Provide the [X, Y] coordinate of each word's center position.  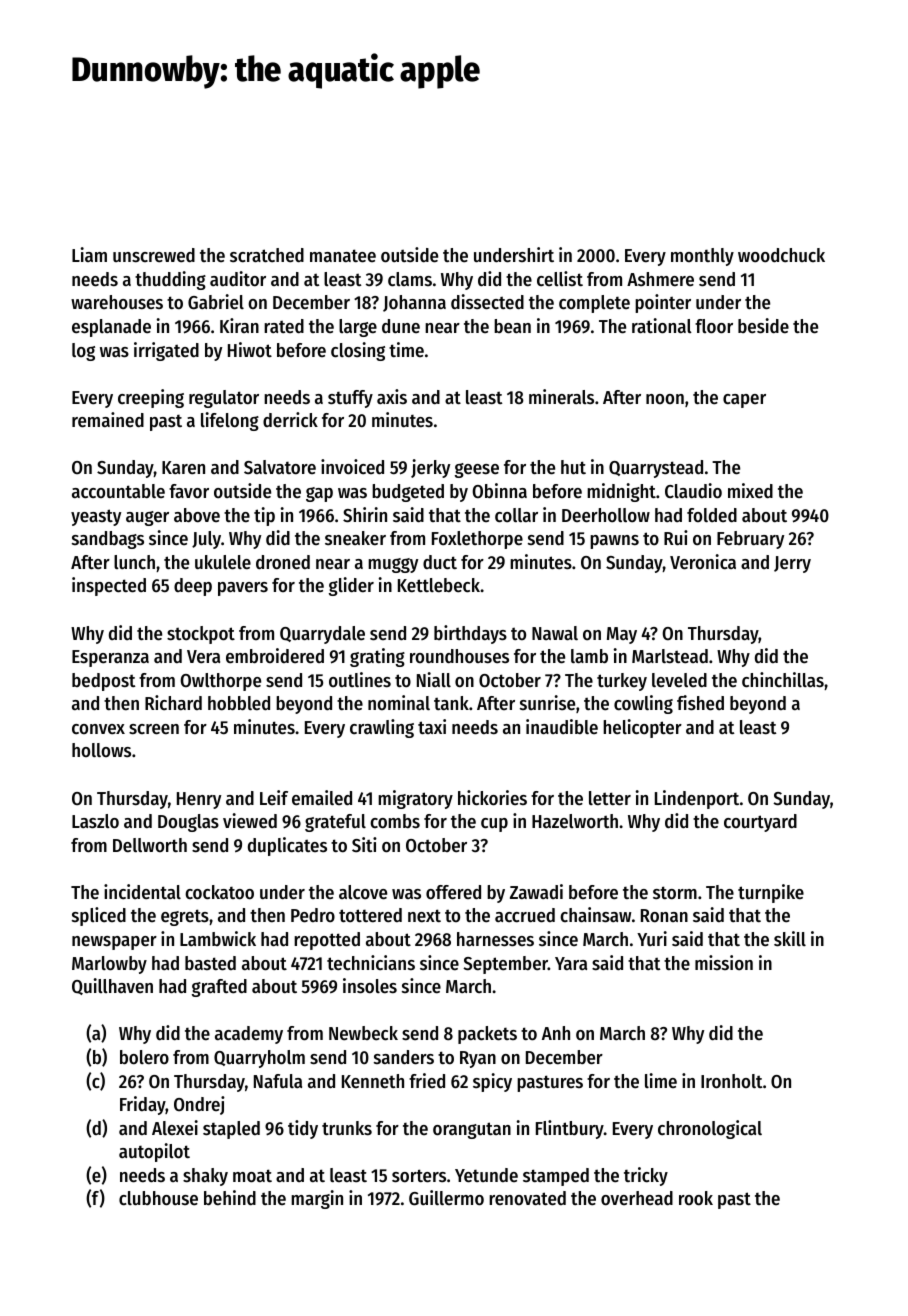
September [505, 965]
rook [696, 1198]
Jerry [792, 564]
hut [573, 467]
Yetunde [486, 1175]
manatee [343, 256]
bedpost [104, 682]
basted [210, 963]
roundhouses [459, 656]
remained [108, 420]
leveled [679, 680]
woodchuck [781, 255]
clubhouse [158, 1198]
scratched [267, 255]
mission [724, 963]
